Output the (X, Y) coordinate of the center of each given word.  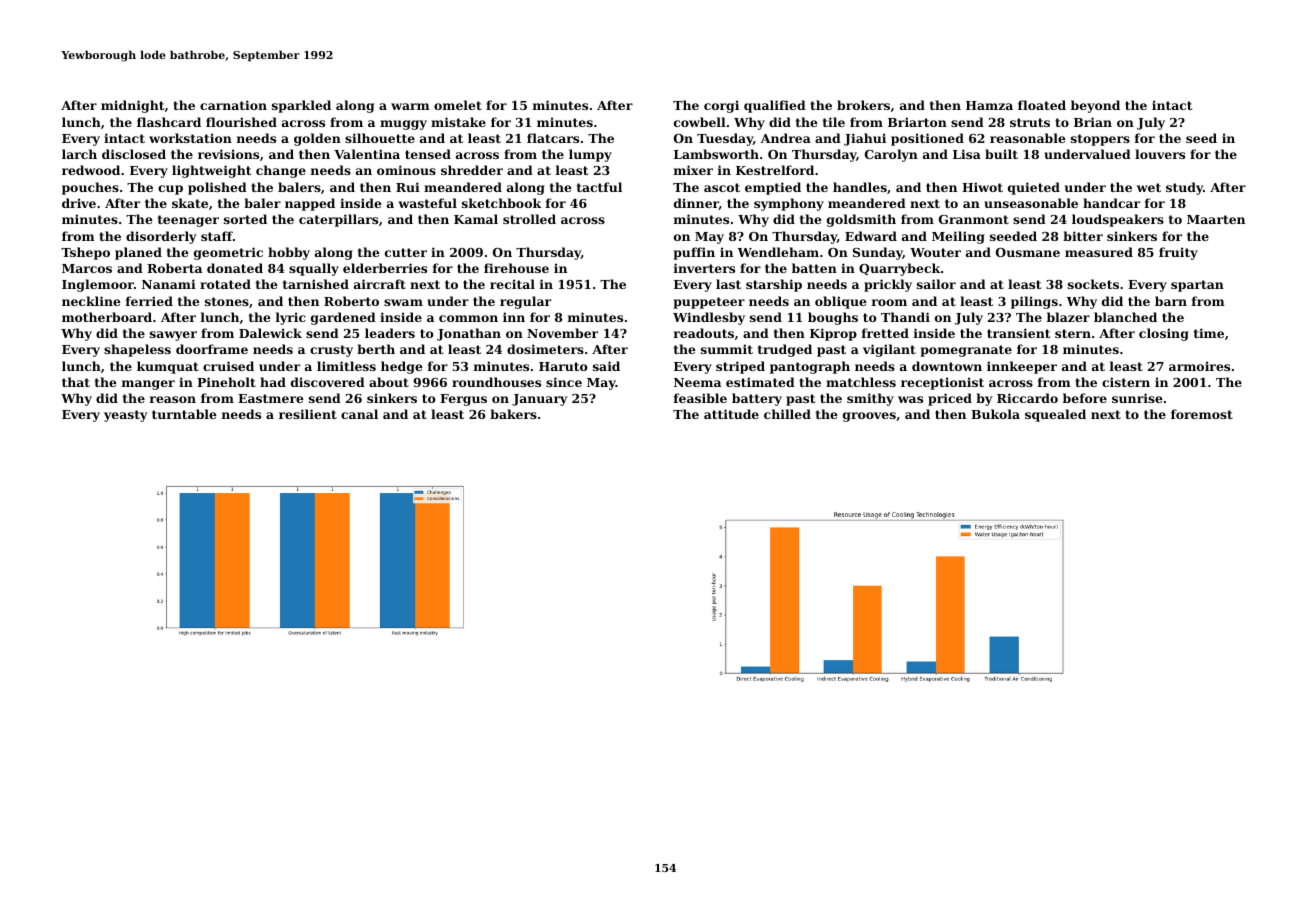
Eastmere (270, 398)
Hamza (989, 105)
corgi (721, 106)
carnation (233, 105)
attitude (731, 414)
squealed (1055, 415)
